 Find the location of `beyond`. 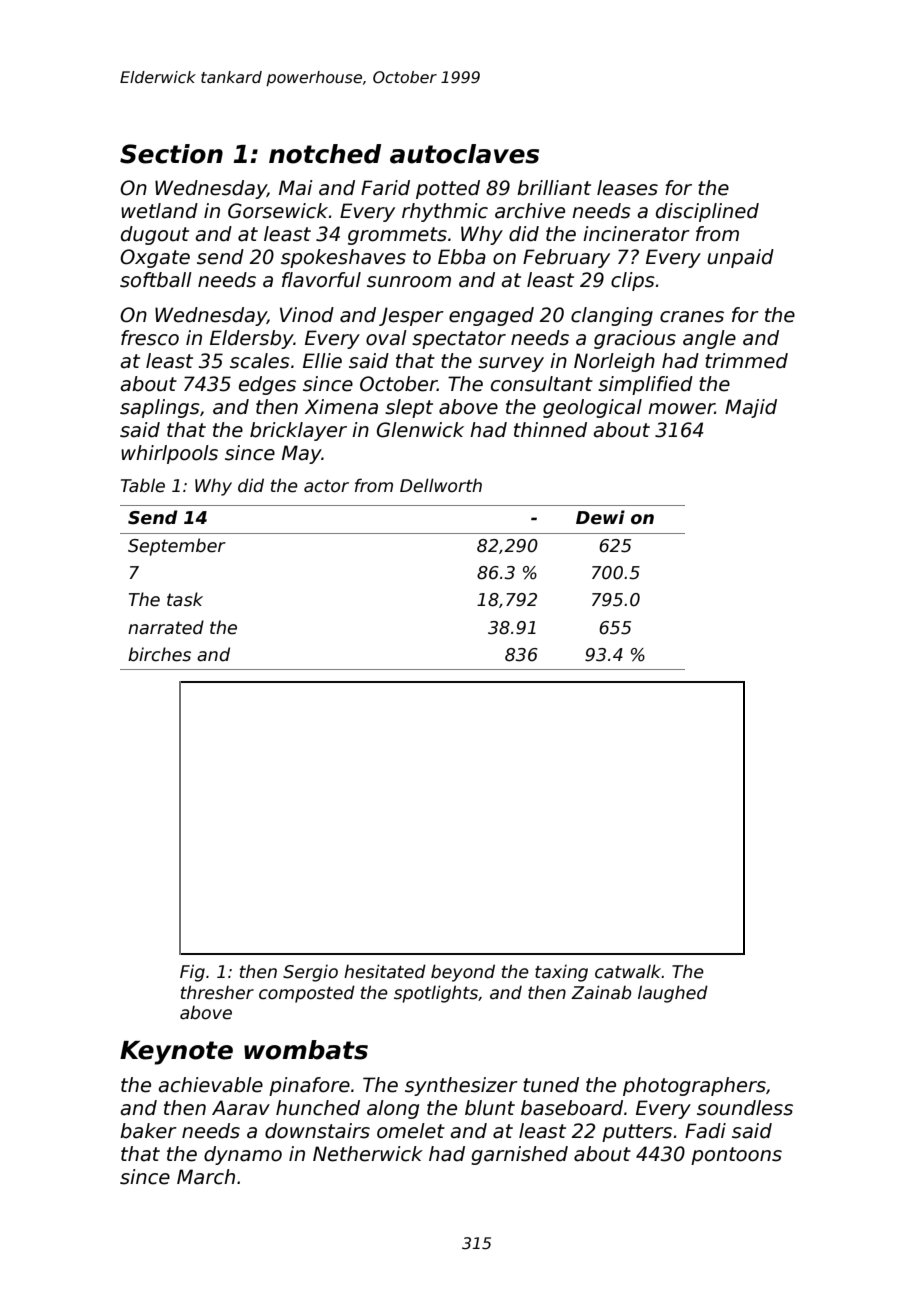

beyond is located at coordinates (463, 973).
